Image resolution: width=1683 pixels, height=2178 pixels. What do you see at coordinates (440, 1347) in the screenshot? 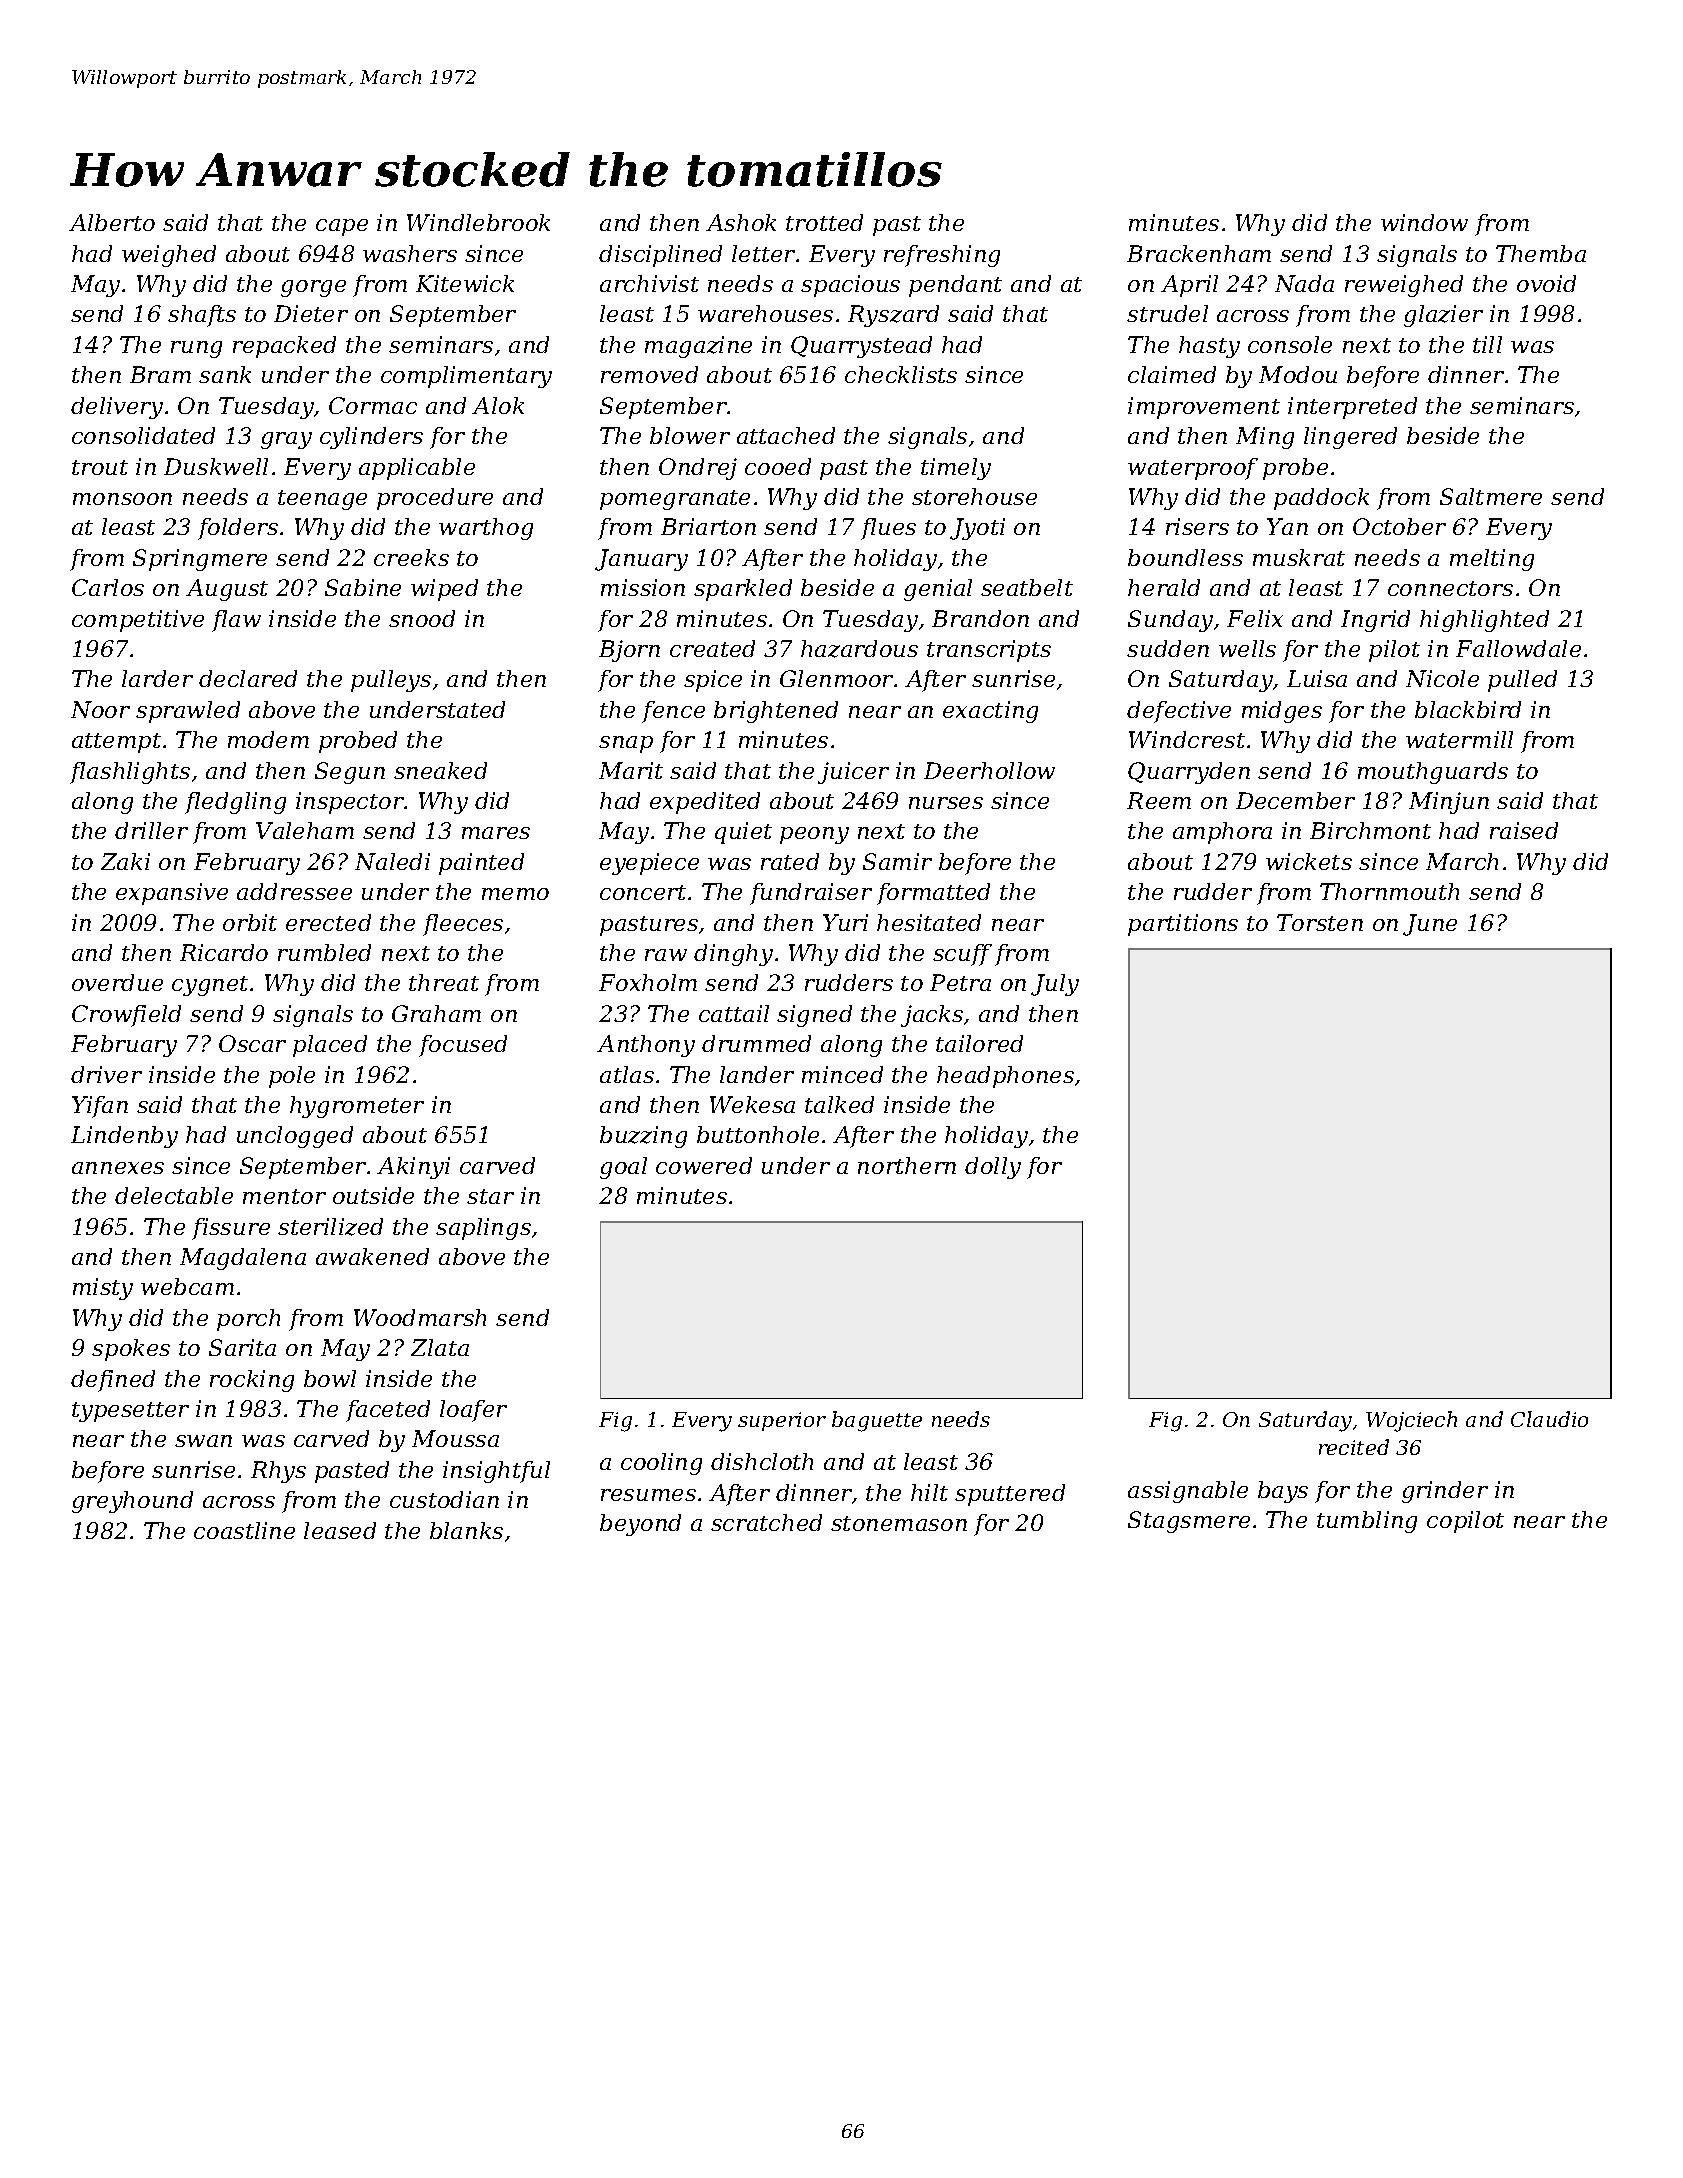
I see `Zlata` at bounding box center [440, 1347].
